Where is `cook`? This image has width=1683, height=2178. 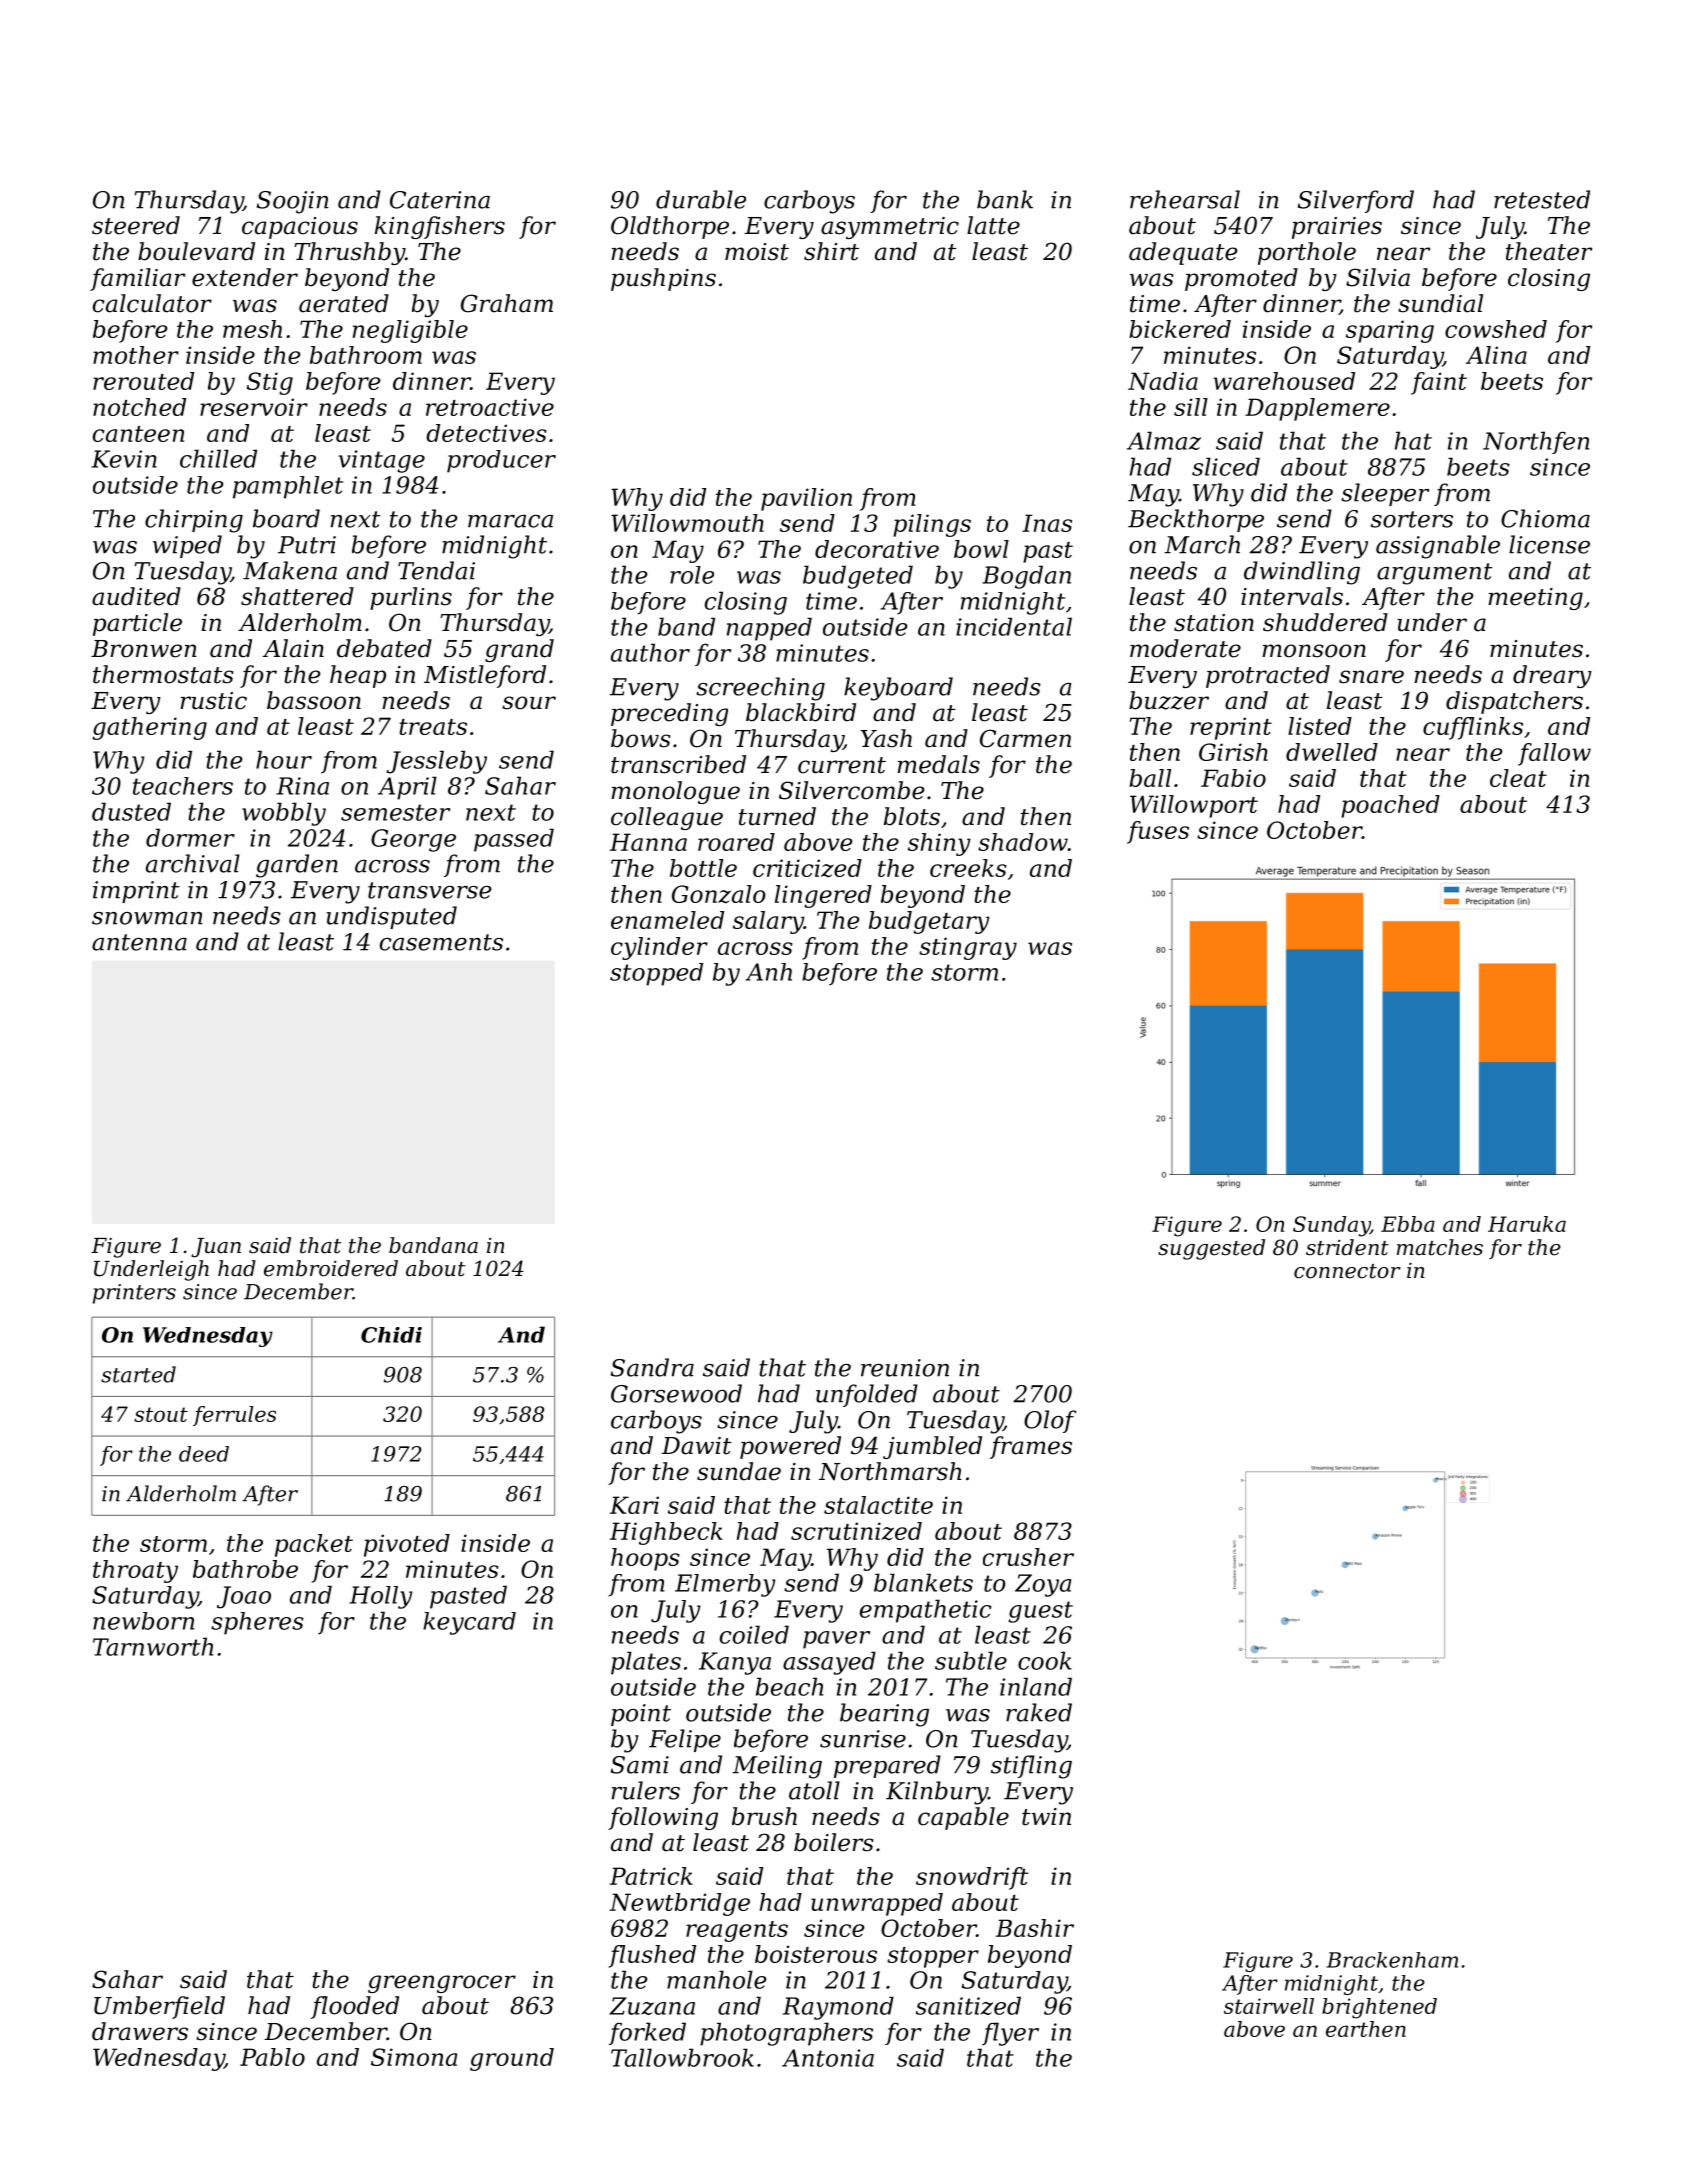
cook is located at coordinates (1045, 1660).
